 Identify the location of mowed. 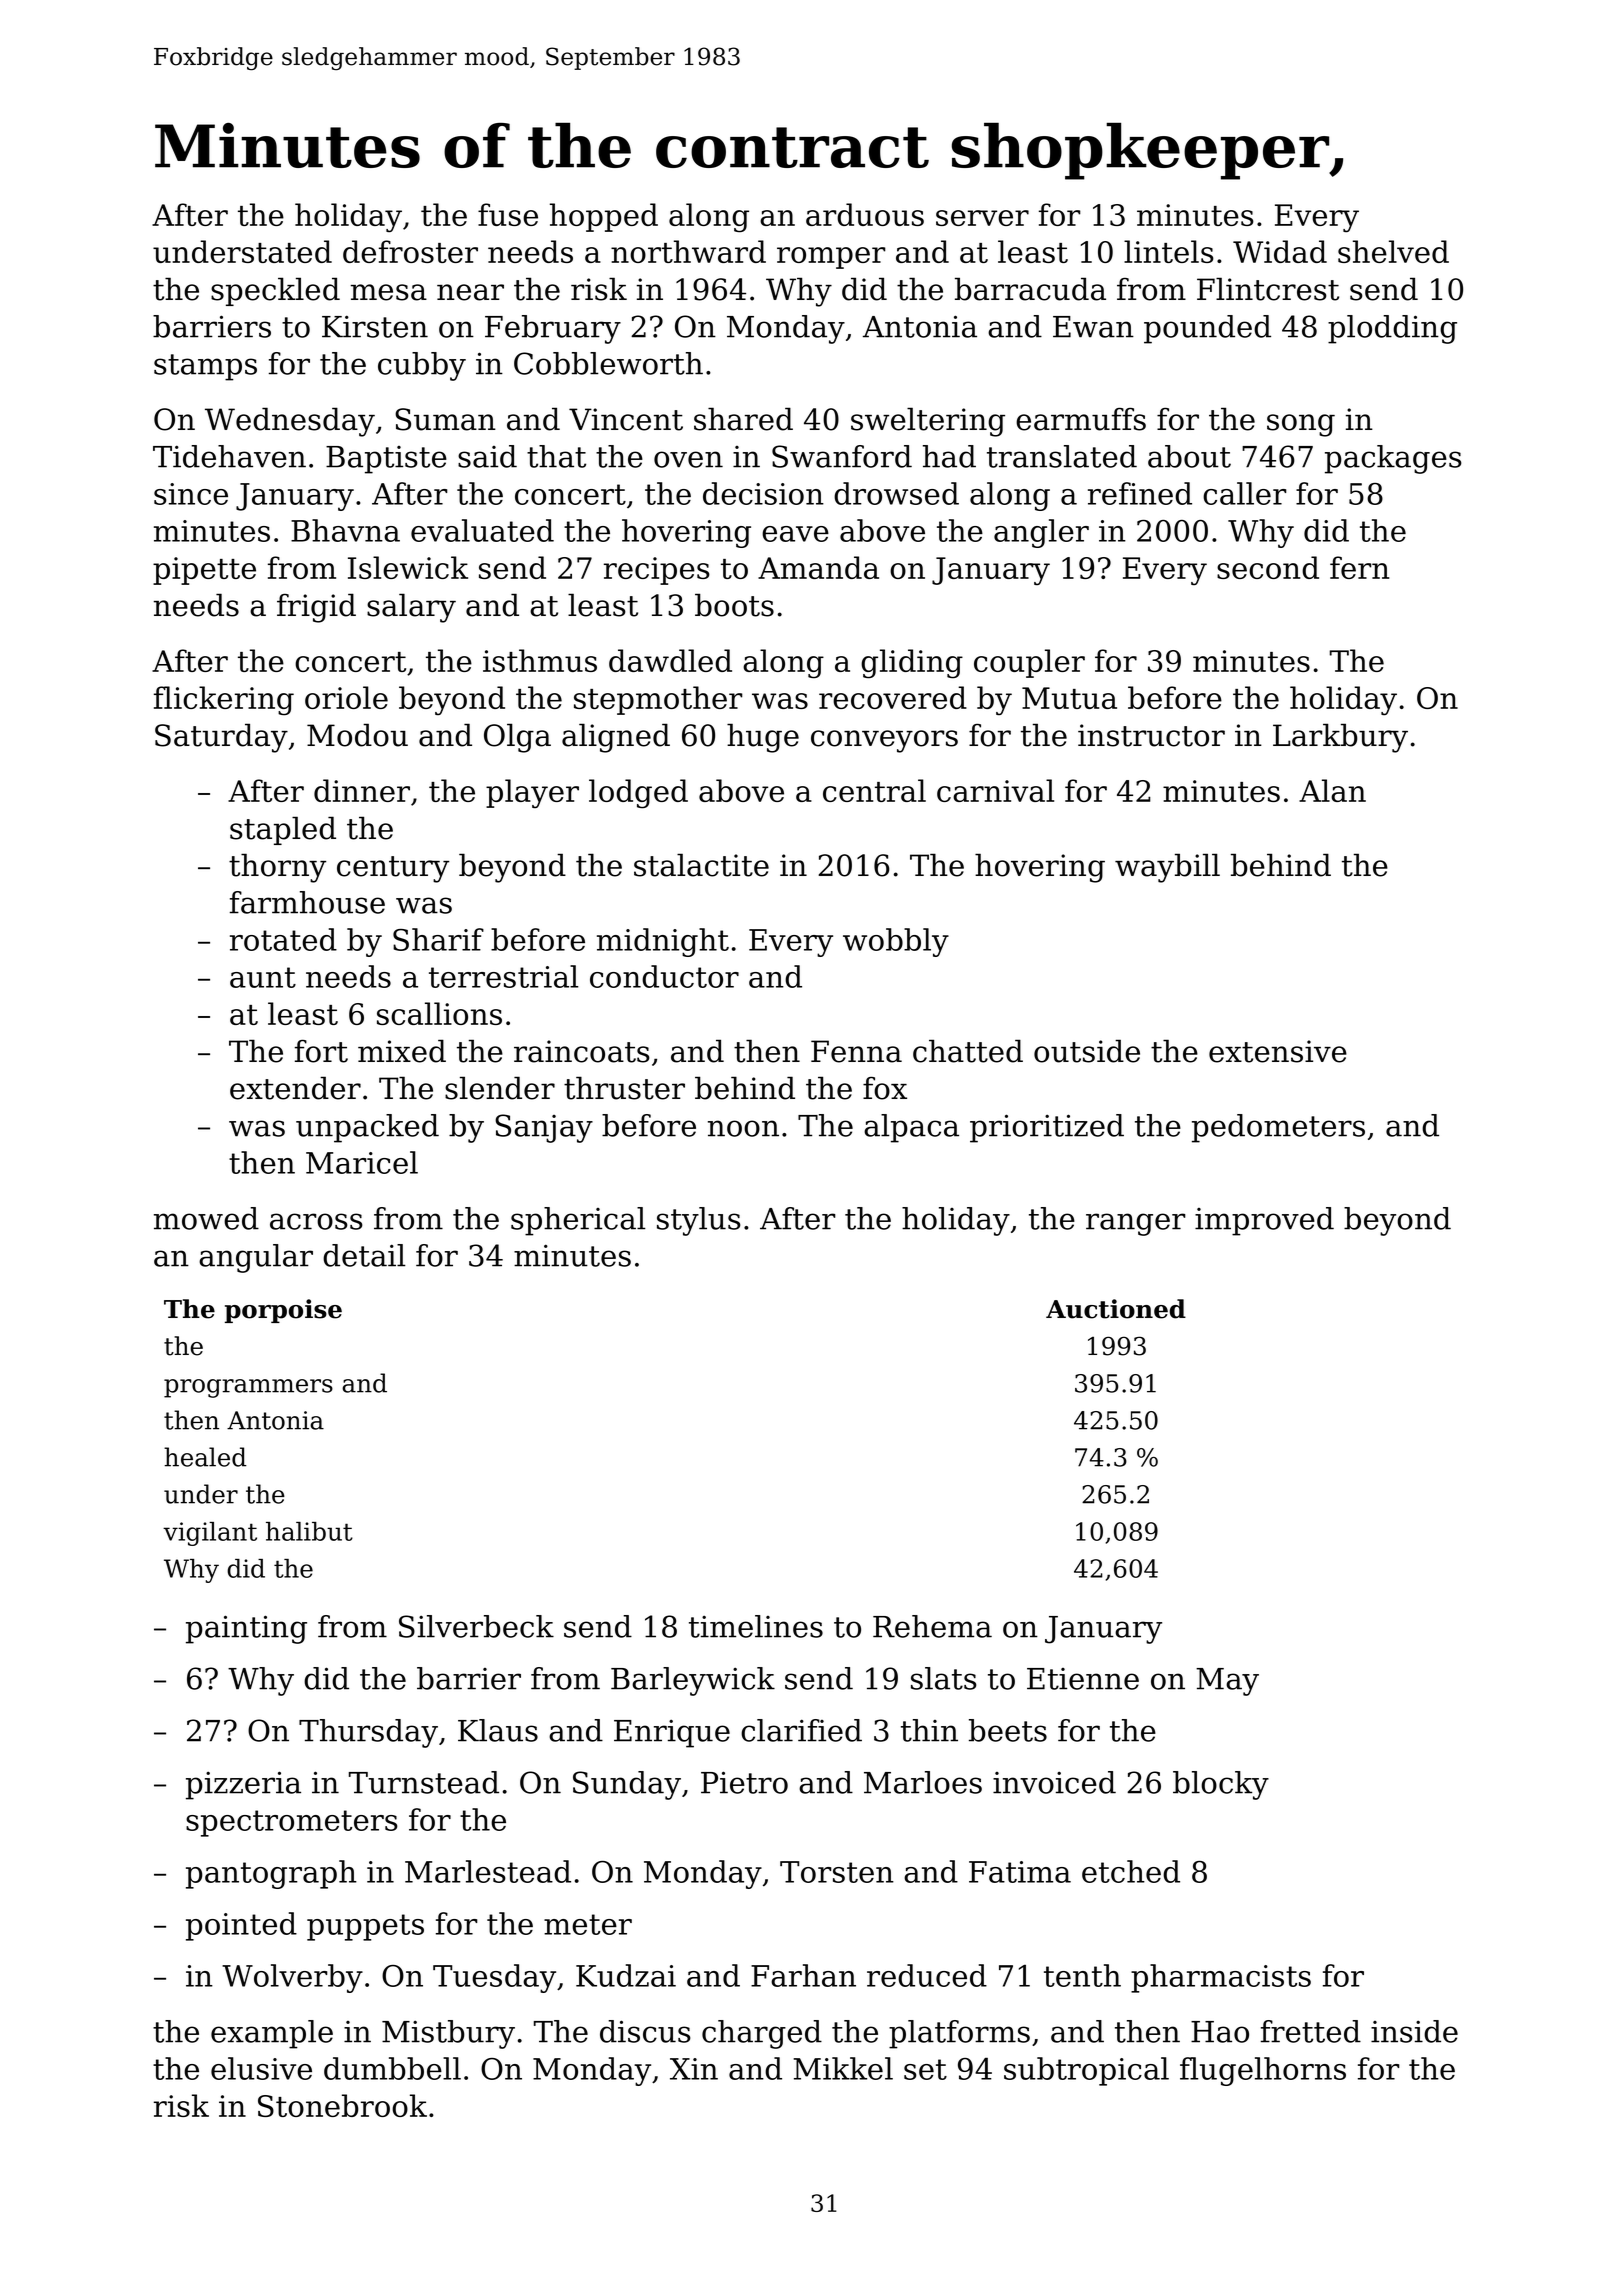
(206, 1218).
